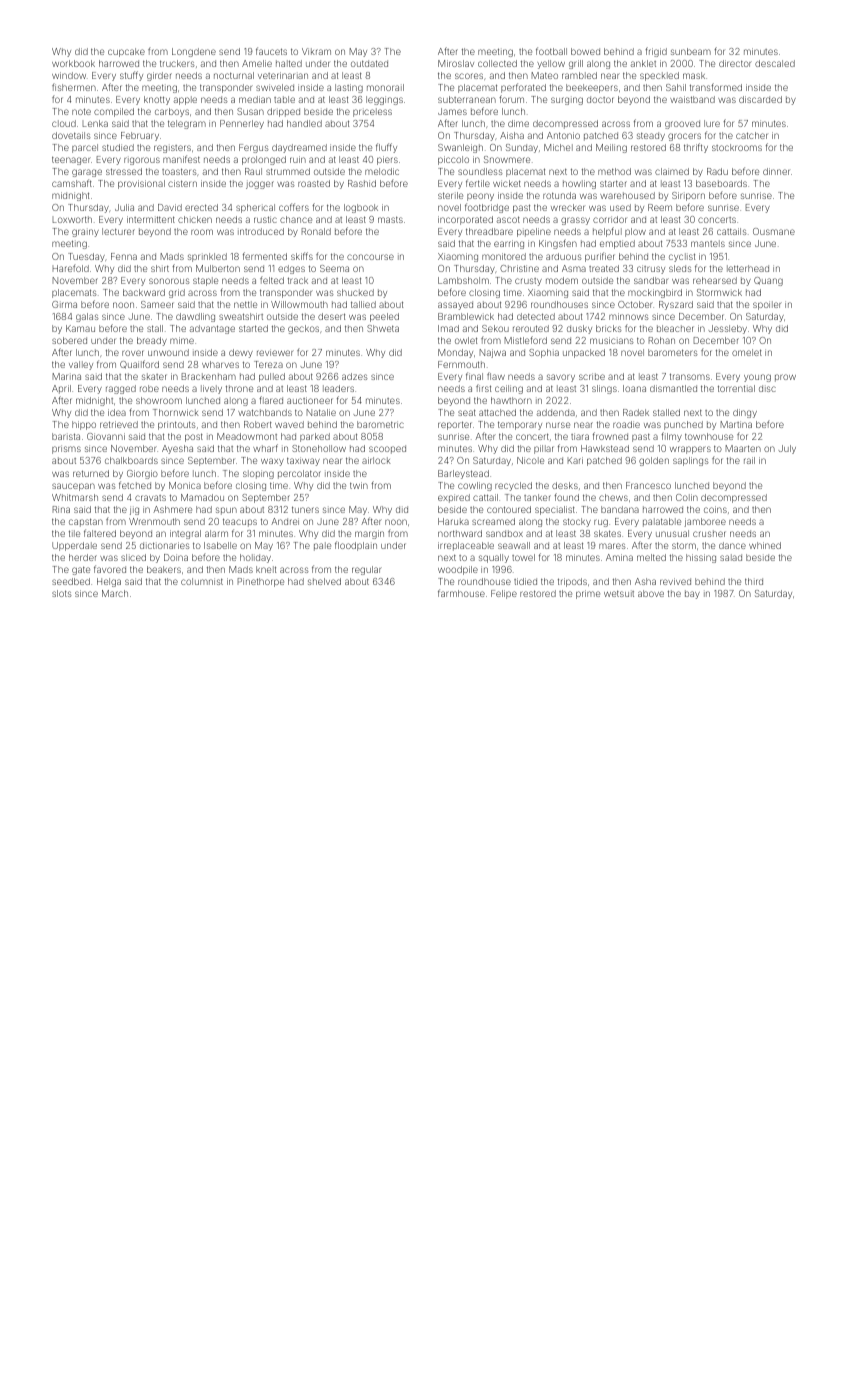 This image has height=1400, width=849. I want to click on omelet, so click(747, 352).
